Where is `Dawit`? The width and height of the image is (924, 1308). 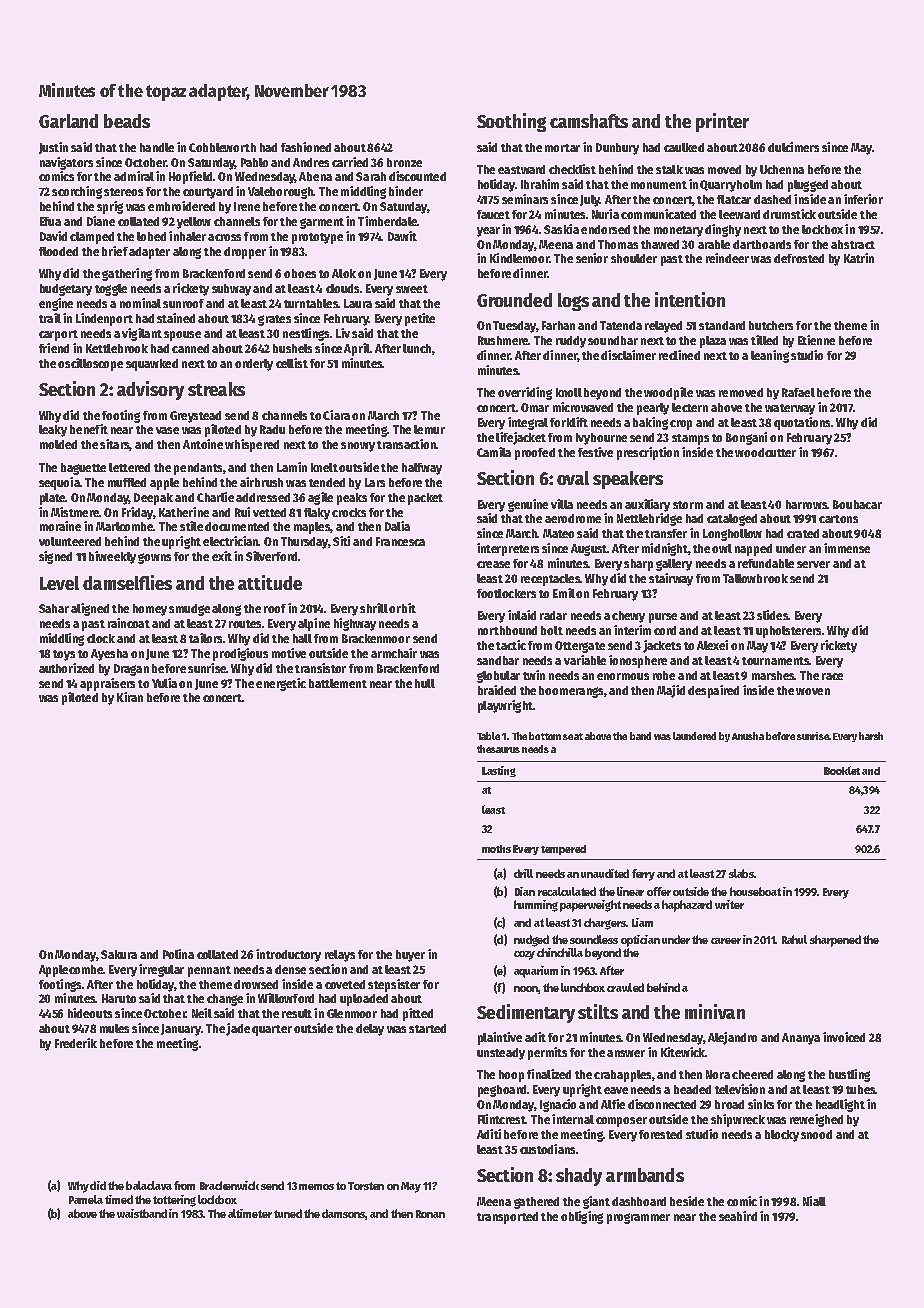
Dawit is located at coordinates (402, 236).
